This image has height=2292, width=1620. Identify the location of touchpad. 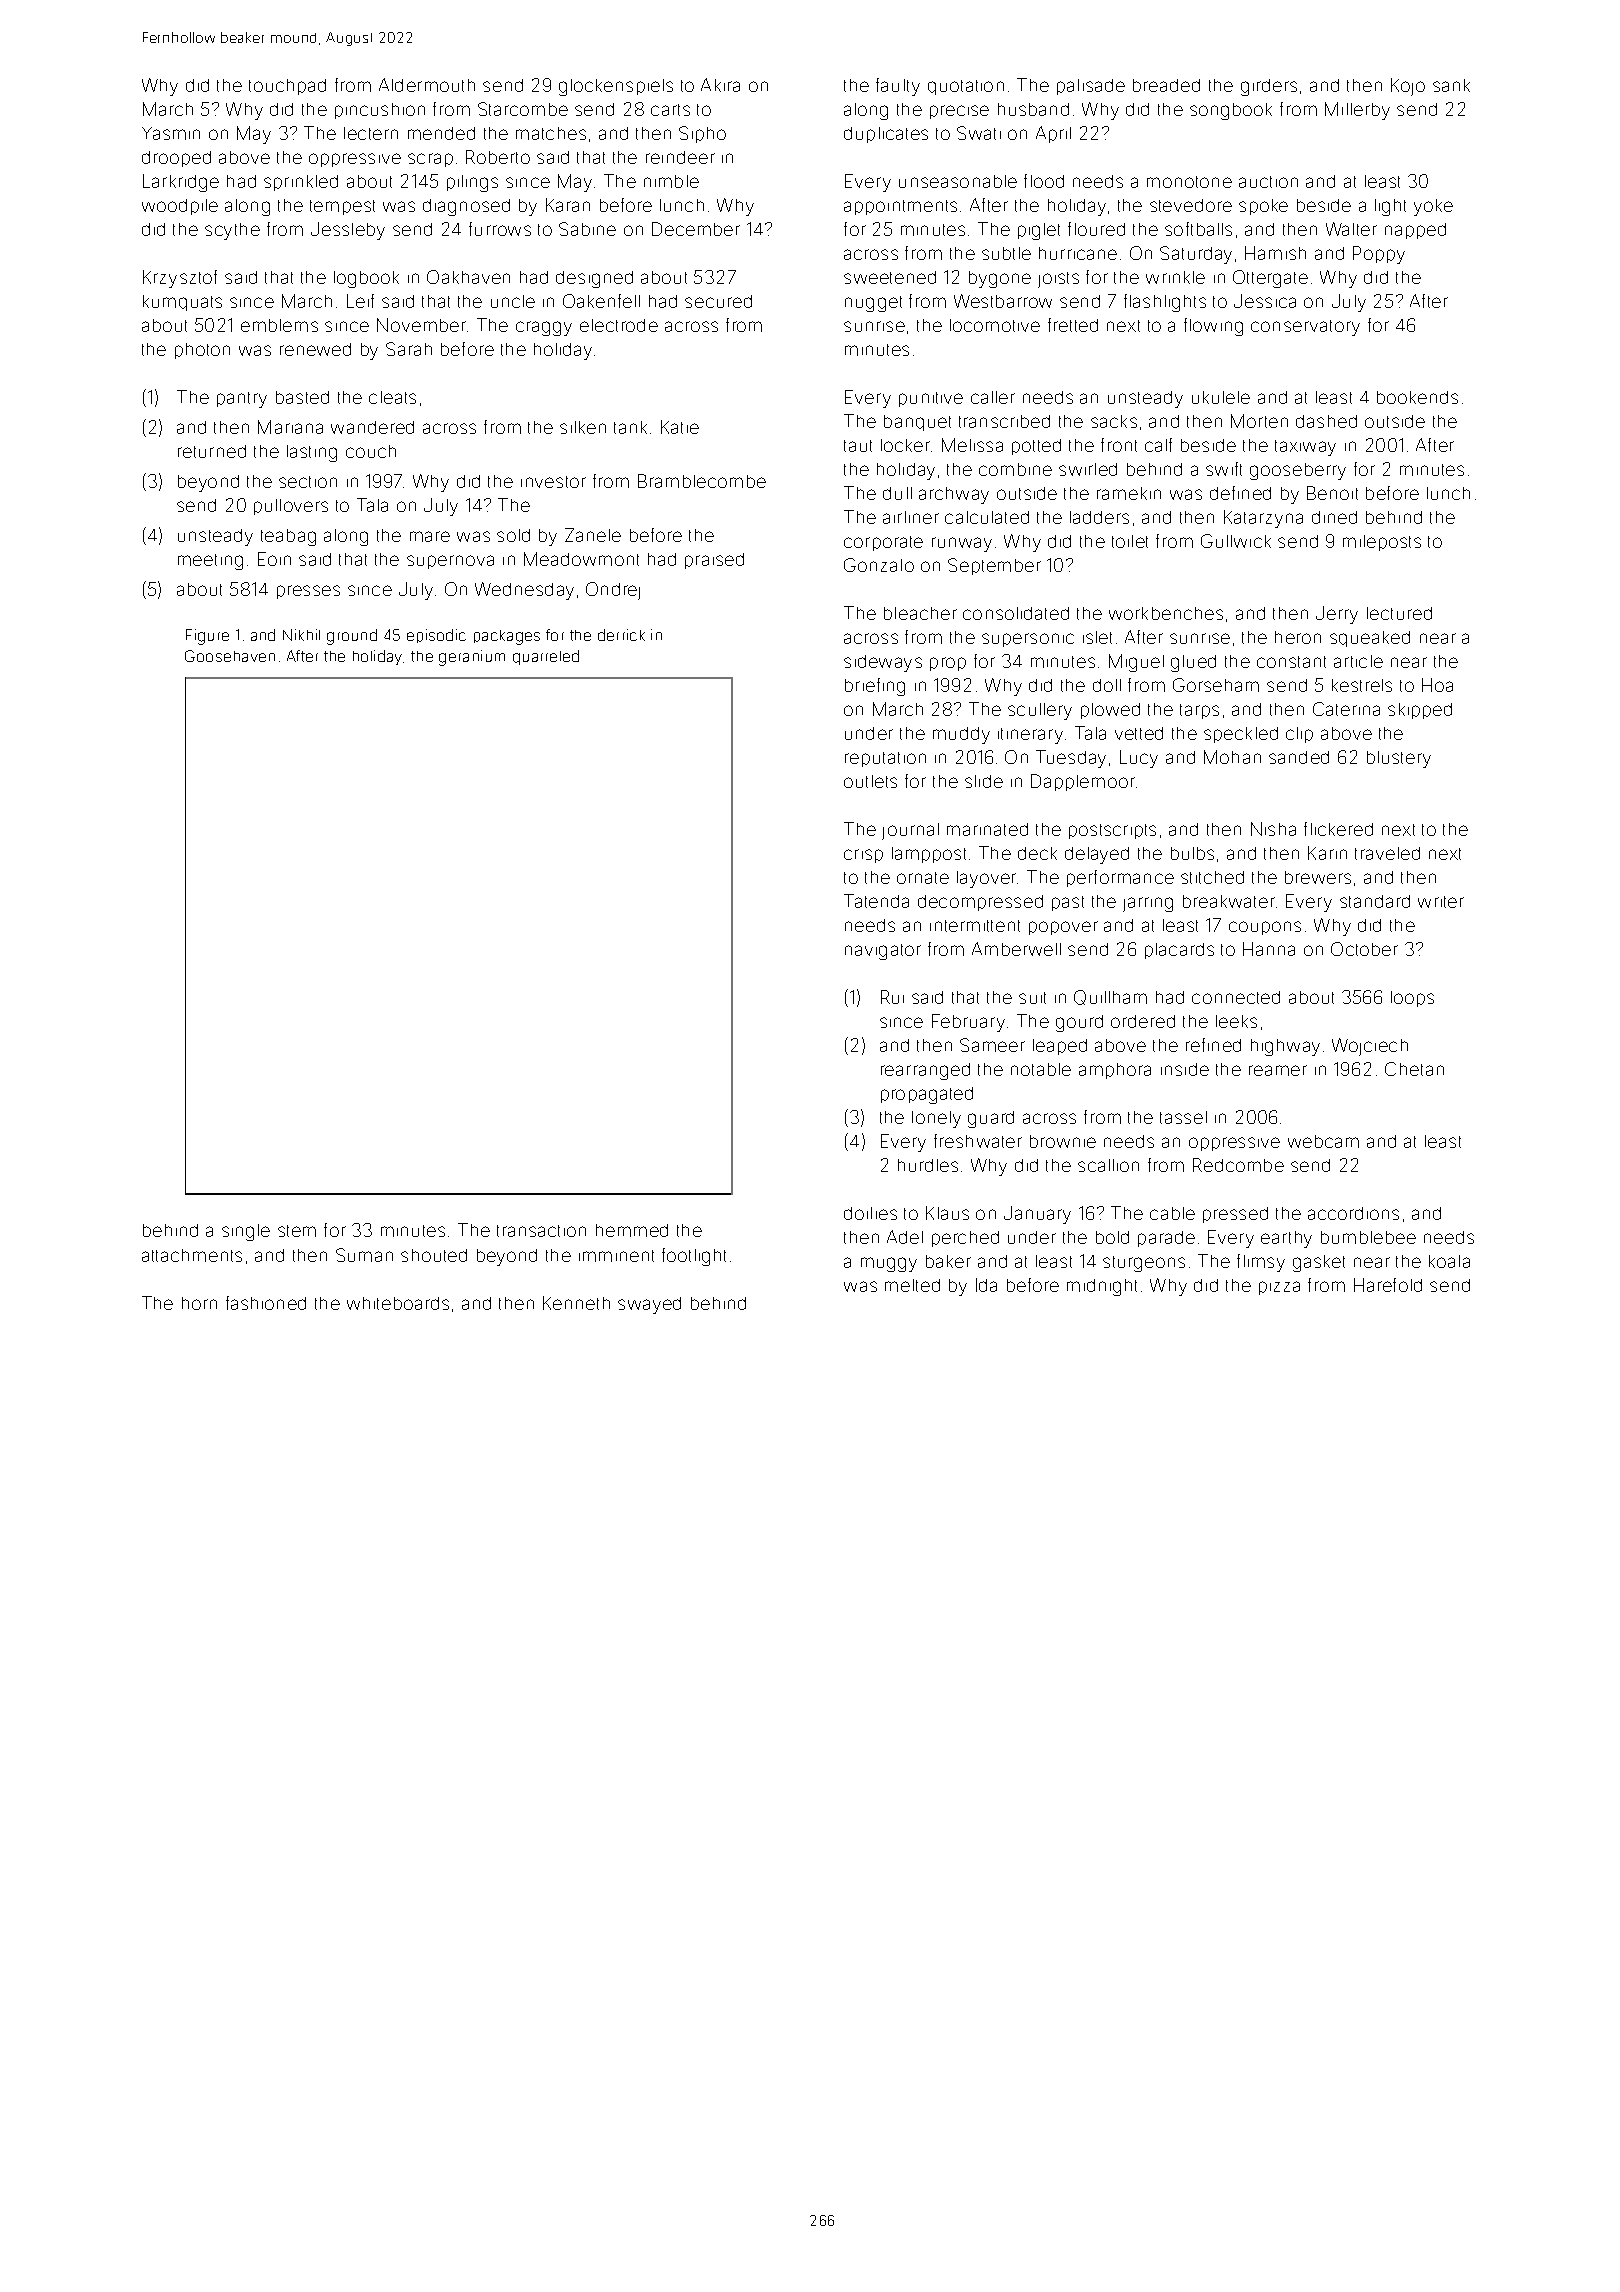
(287, 87).
